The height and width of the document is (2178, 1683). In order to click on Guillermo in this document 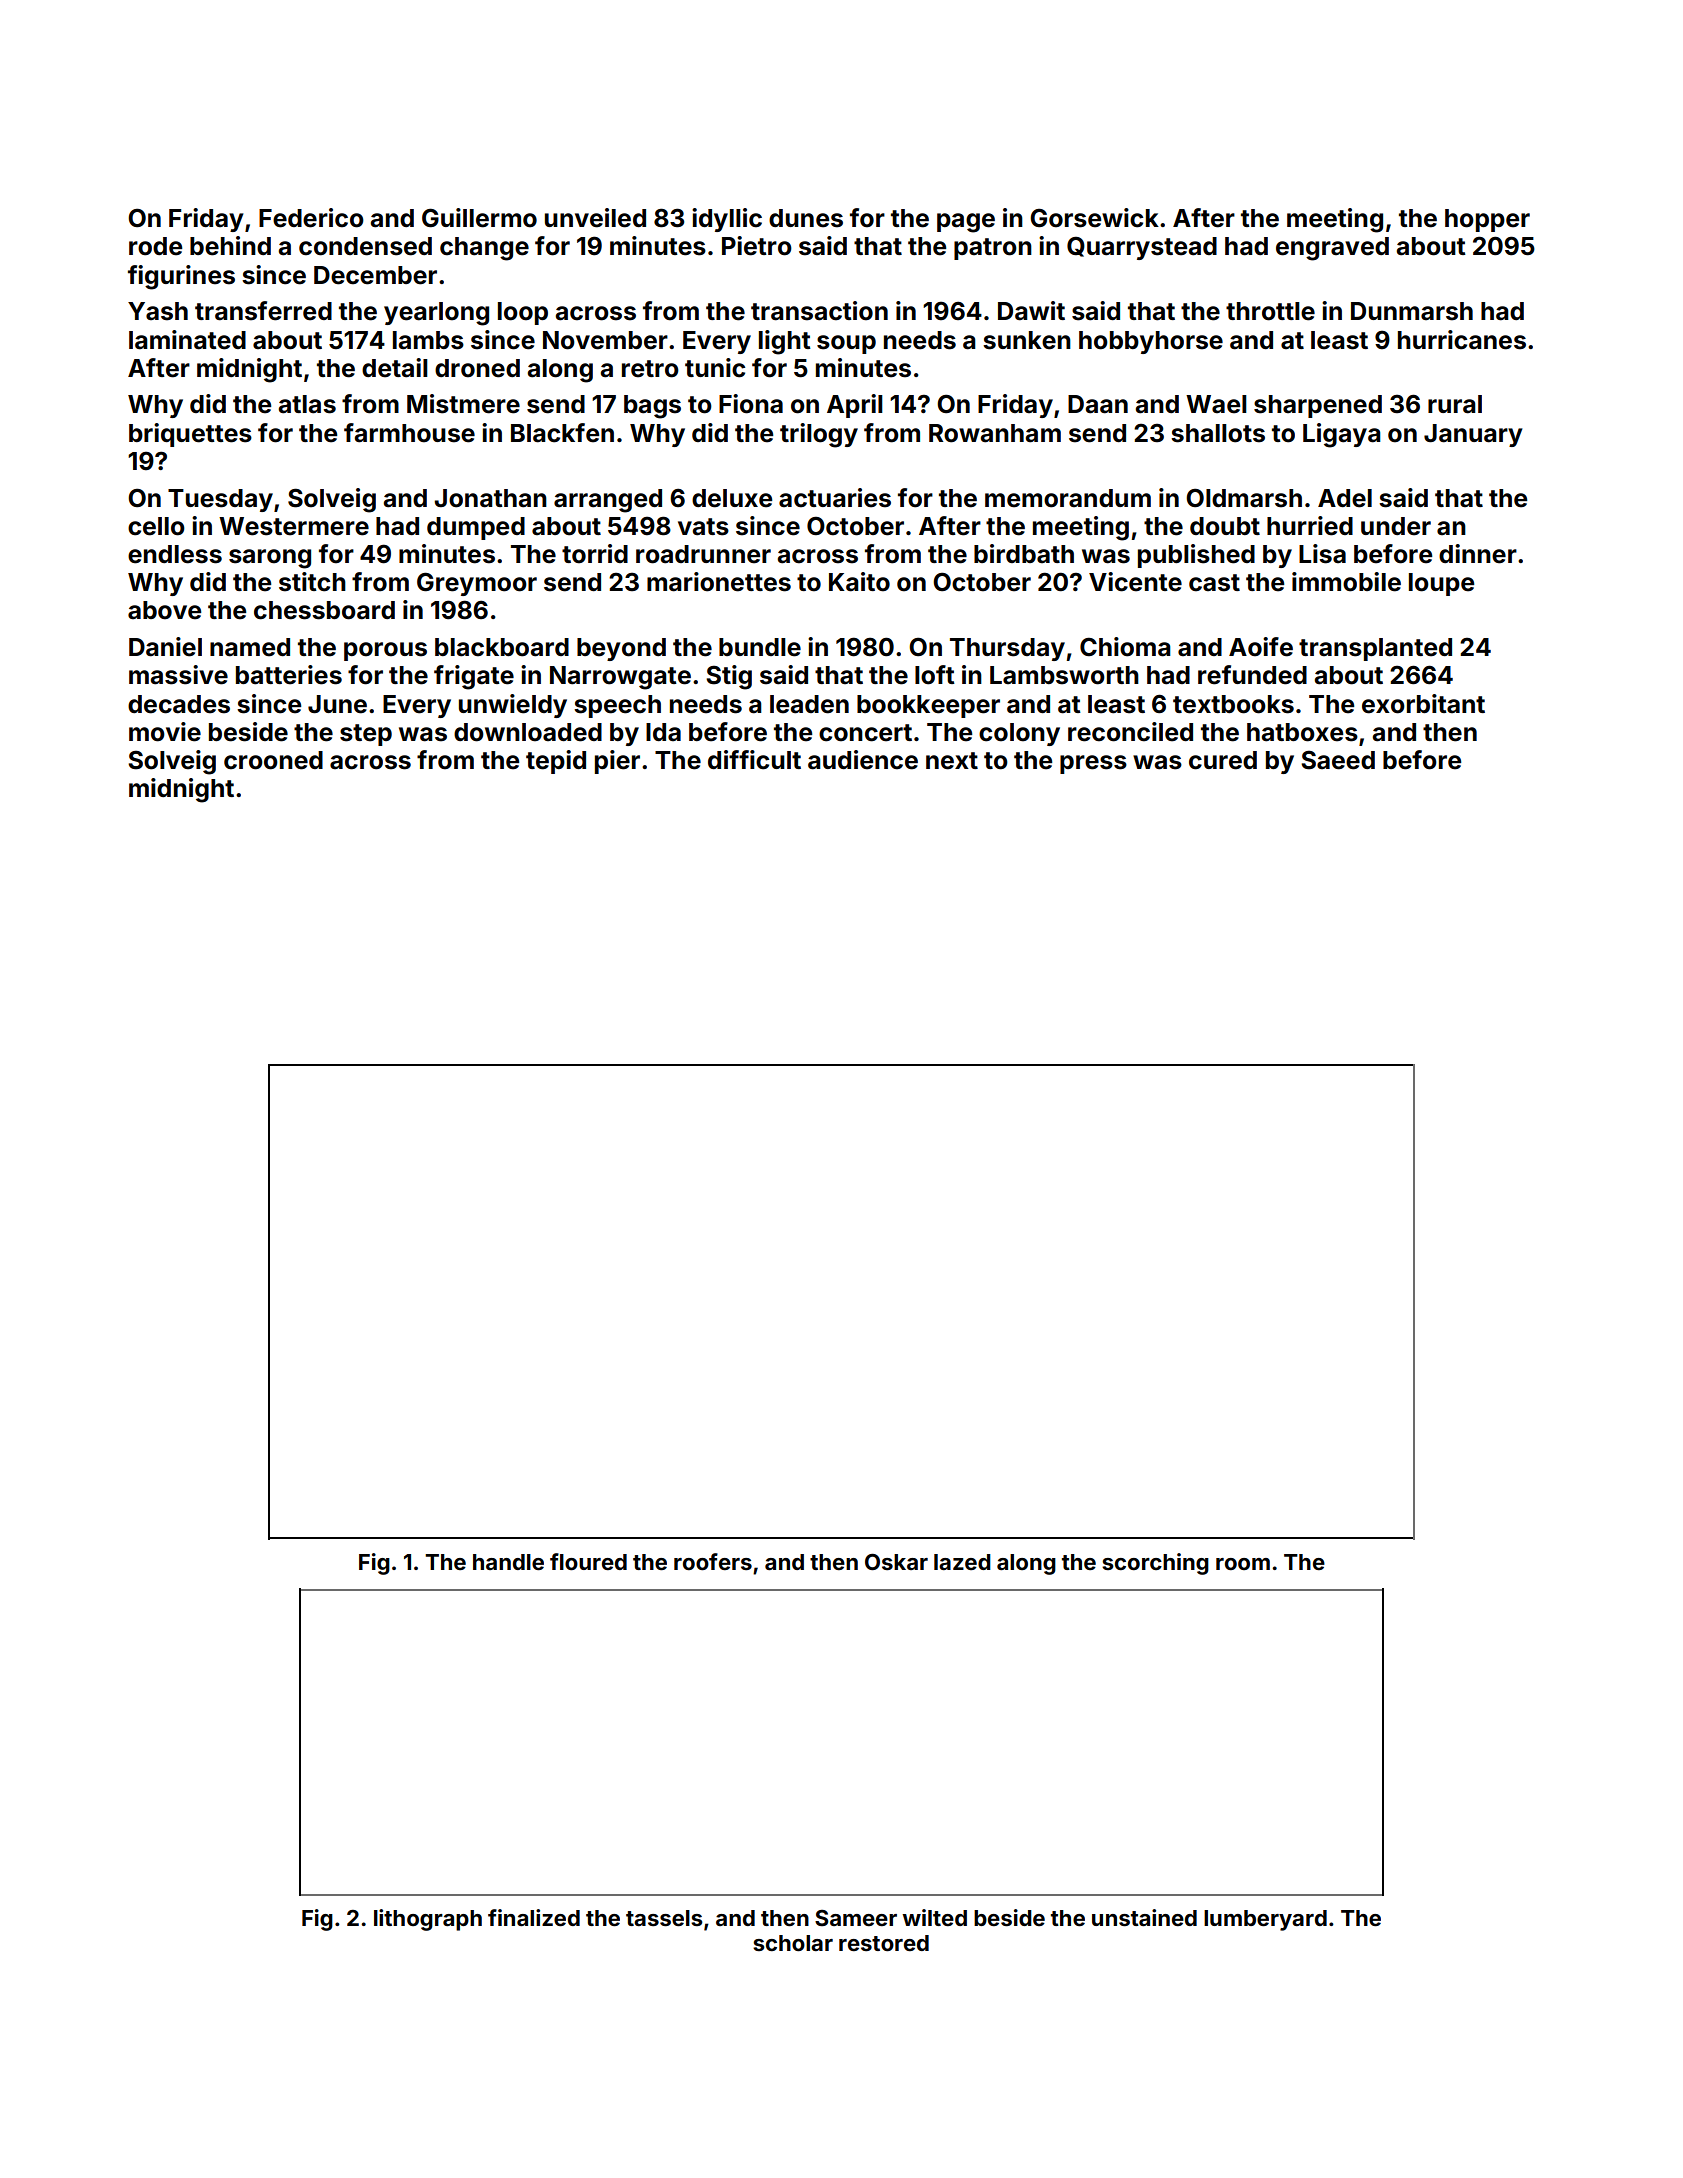, I will do `click(479, 218)`.
